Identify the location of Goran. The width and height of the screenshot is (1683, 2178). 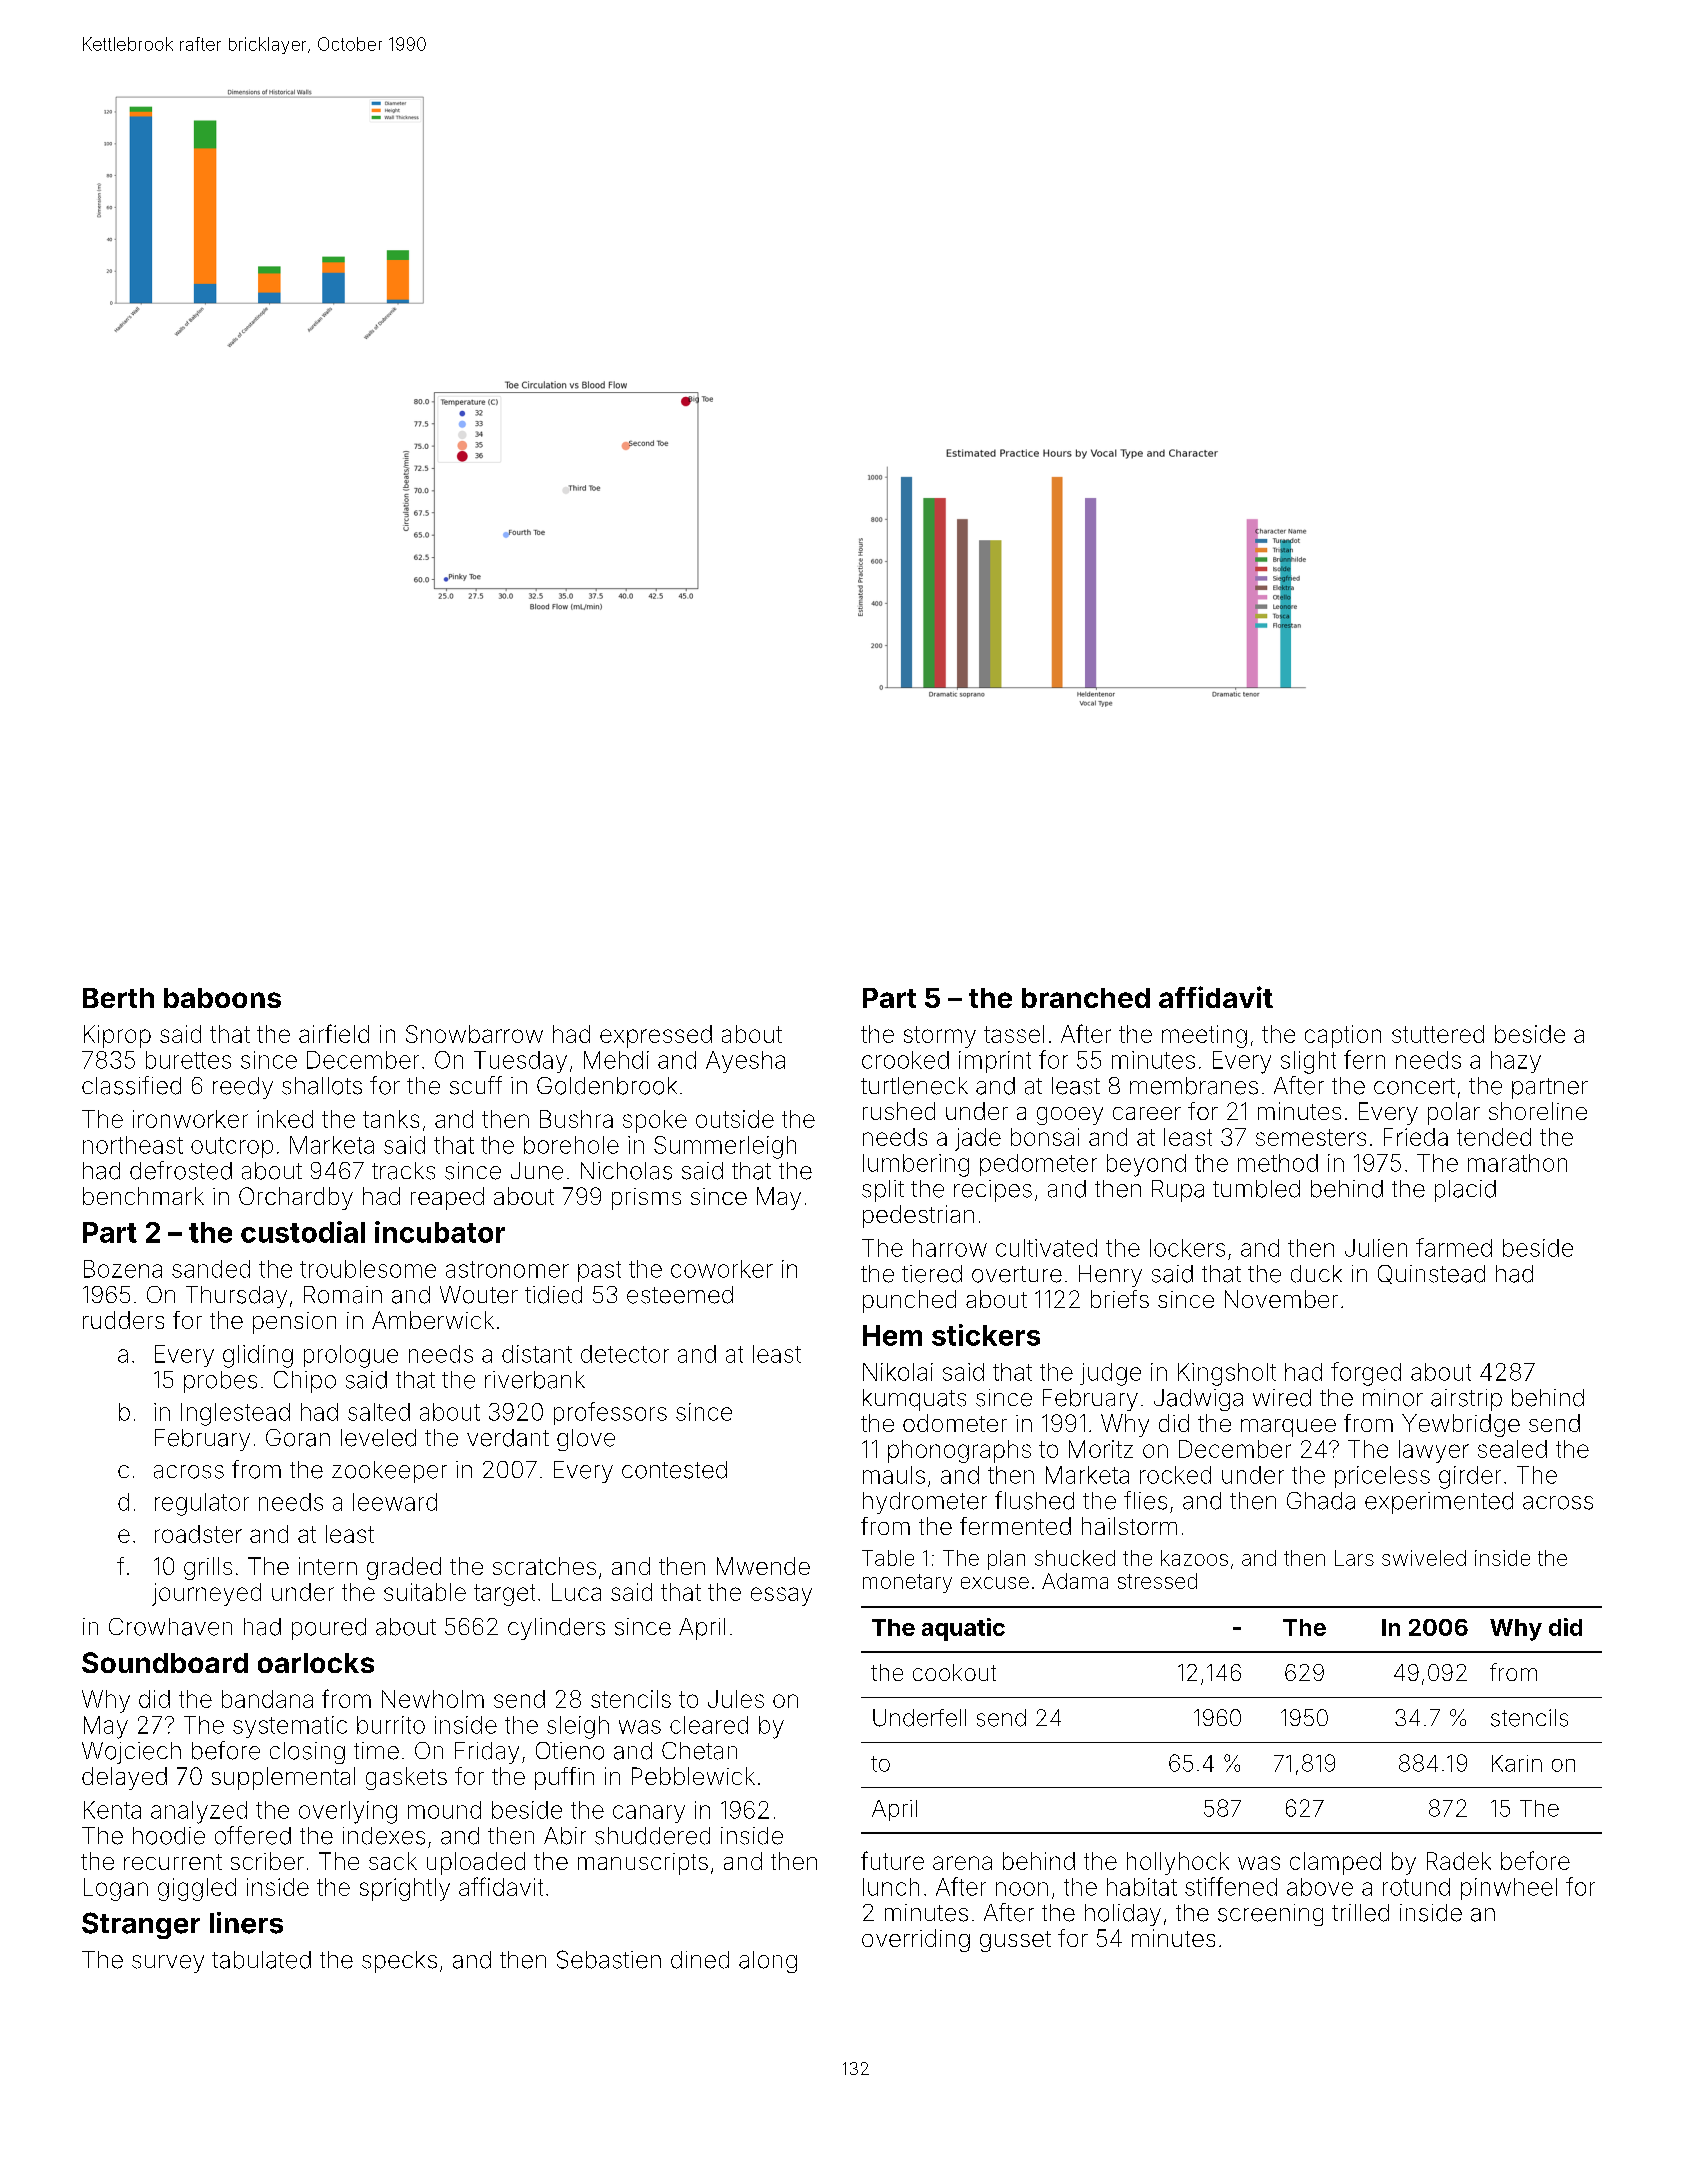
(298, 1438).
